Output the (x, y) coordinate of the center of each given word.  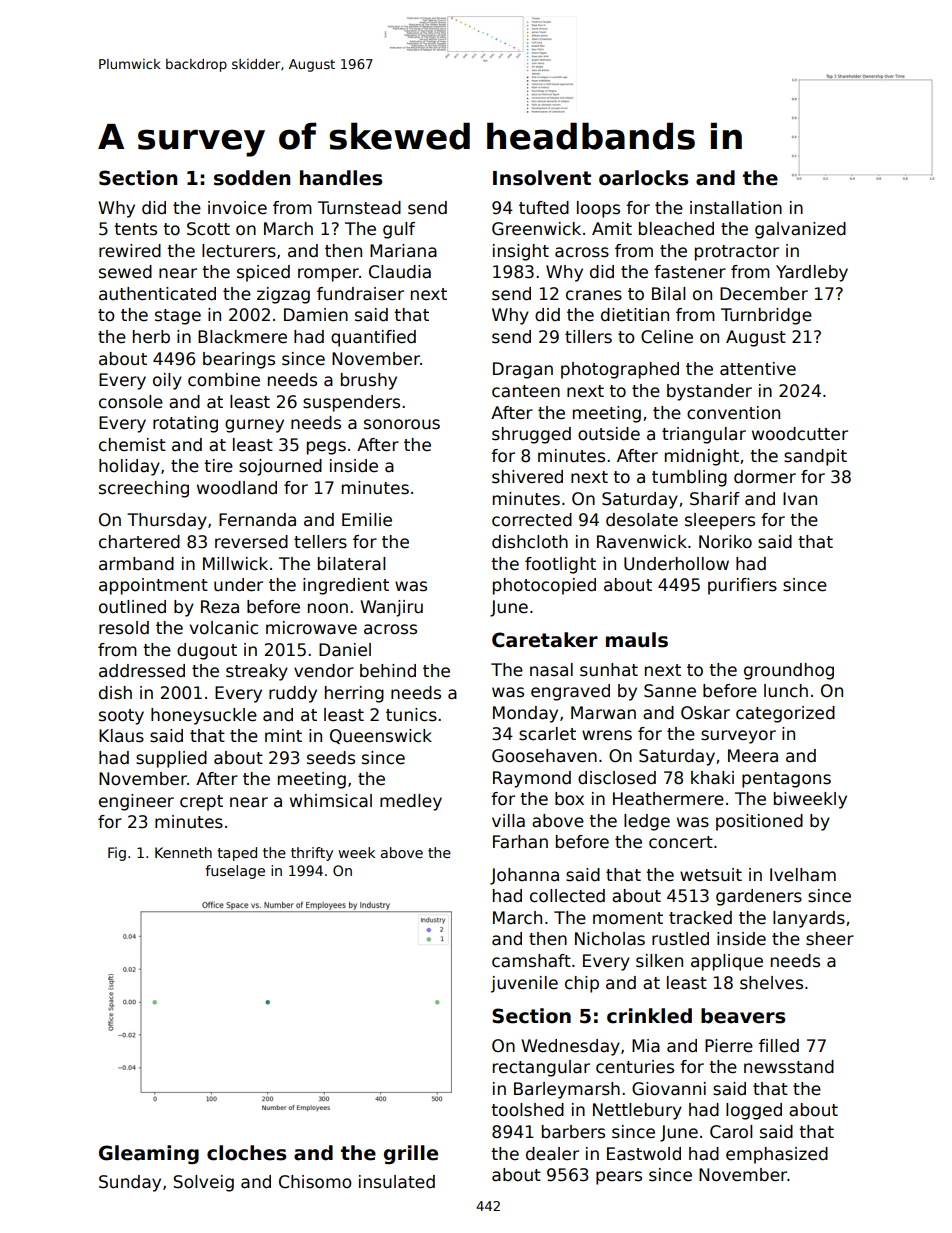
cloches (246, 1153)
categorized (785, 714)
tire (218, 466)
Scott (208, 229)
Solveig (203, 1183)
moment (628, 918)
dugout (207, 651)
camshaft (531, 961)
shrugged (531, 435)
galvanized (800, 230)
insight (521, 252)
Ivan (800, 499)
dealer (552, 1154)
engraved (570, 692)
